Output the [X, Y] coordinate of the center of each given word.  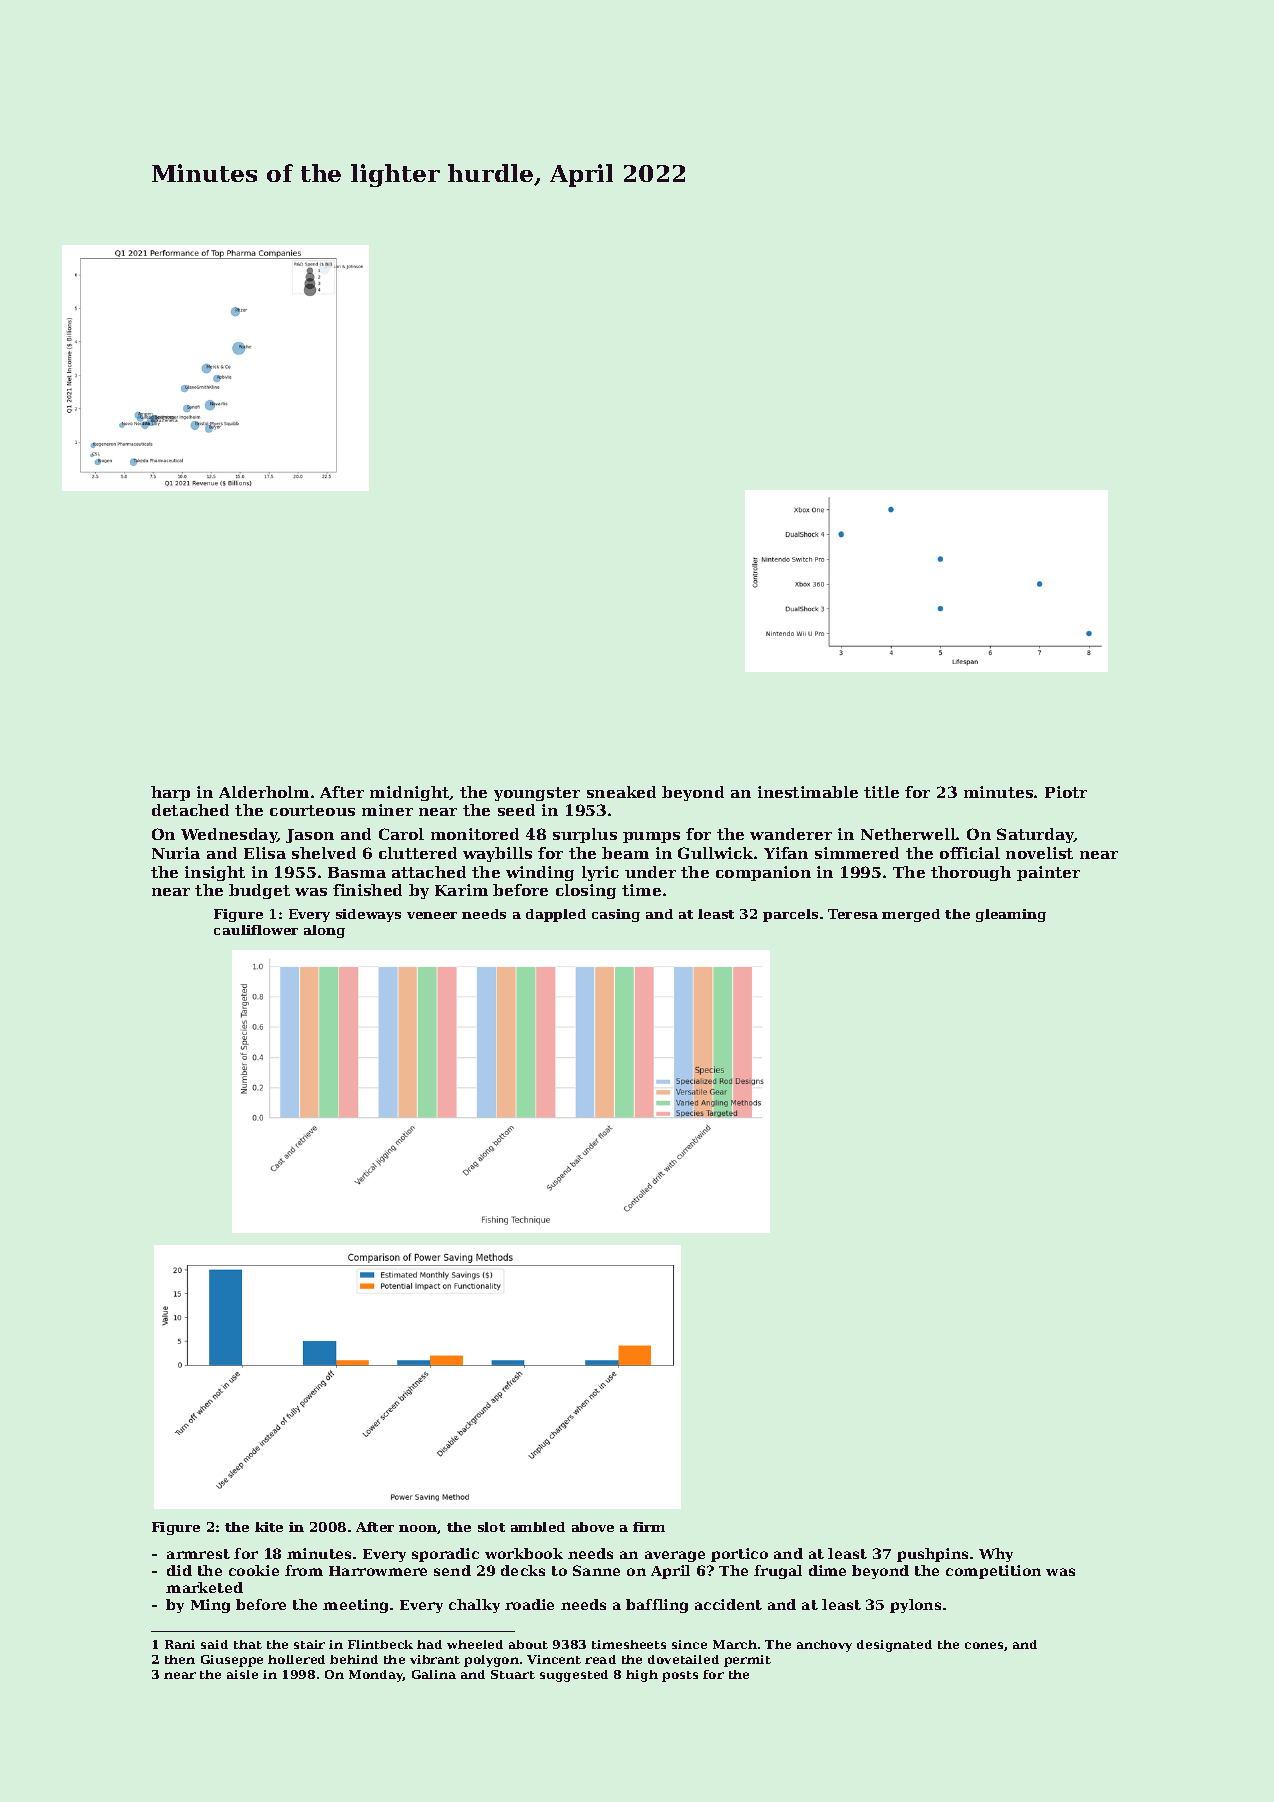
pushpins [932, 1555]
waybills [497, 854]
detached [190, 810]
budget [259, 891]
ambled [538, 1527]
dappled [556, 915]
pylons [915, 1606]
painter [1048, 873]
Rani [180, 1644]
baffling [657, 1606]
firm [649, 1527]
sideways [368, 915]
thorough [971, 873]
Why [996, 1555]
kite [269, 1527]
